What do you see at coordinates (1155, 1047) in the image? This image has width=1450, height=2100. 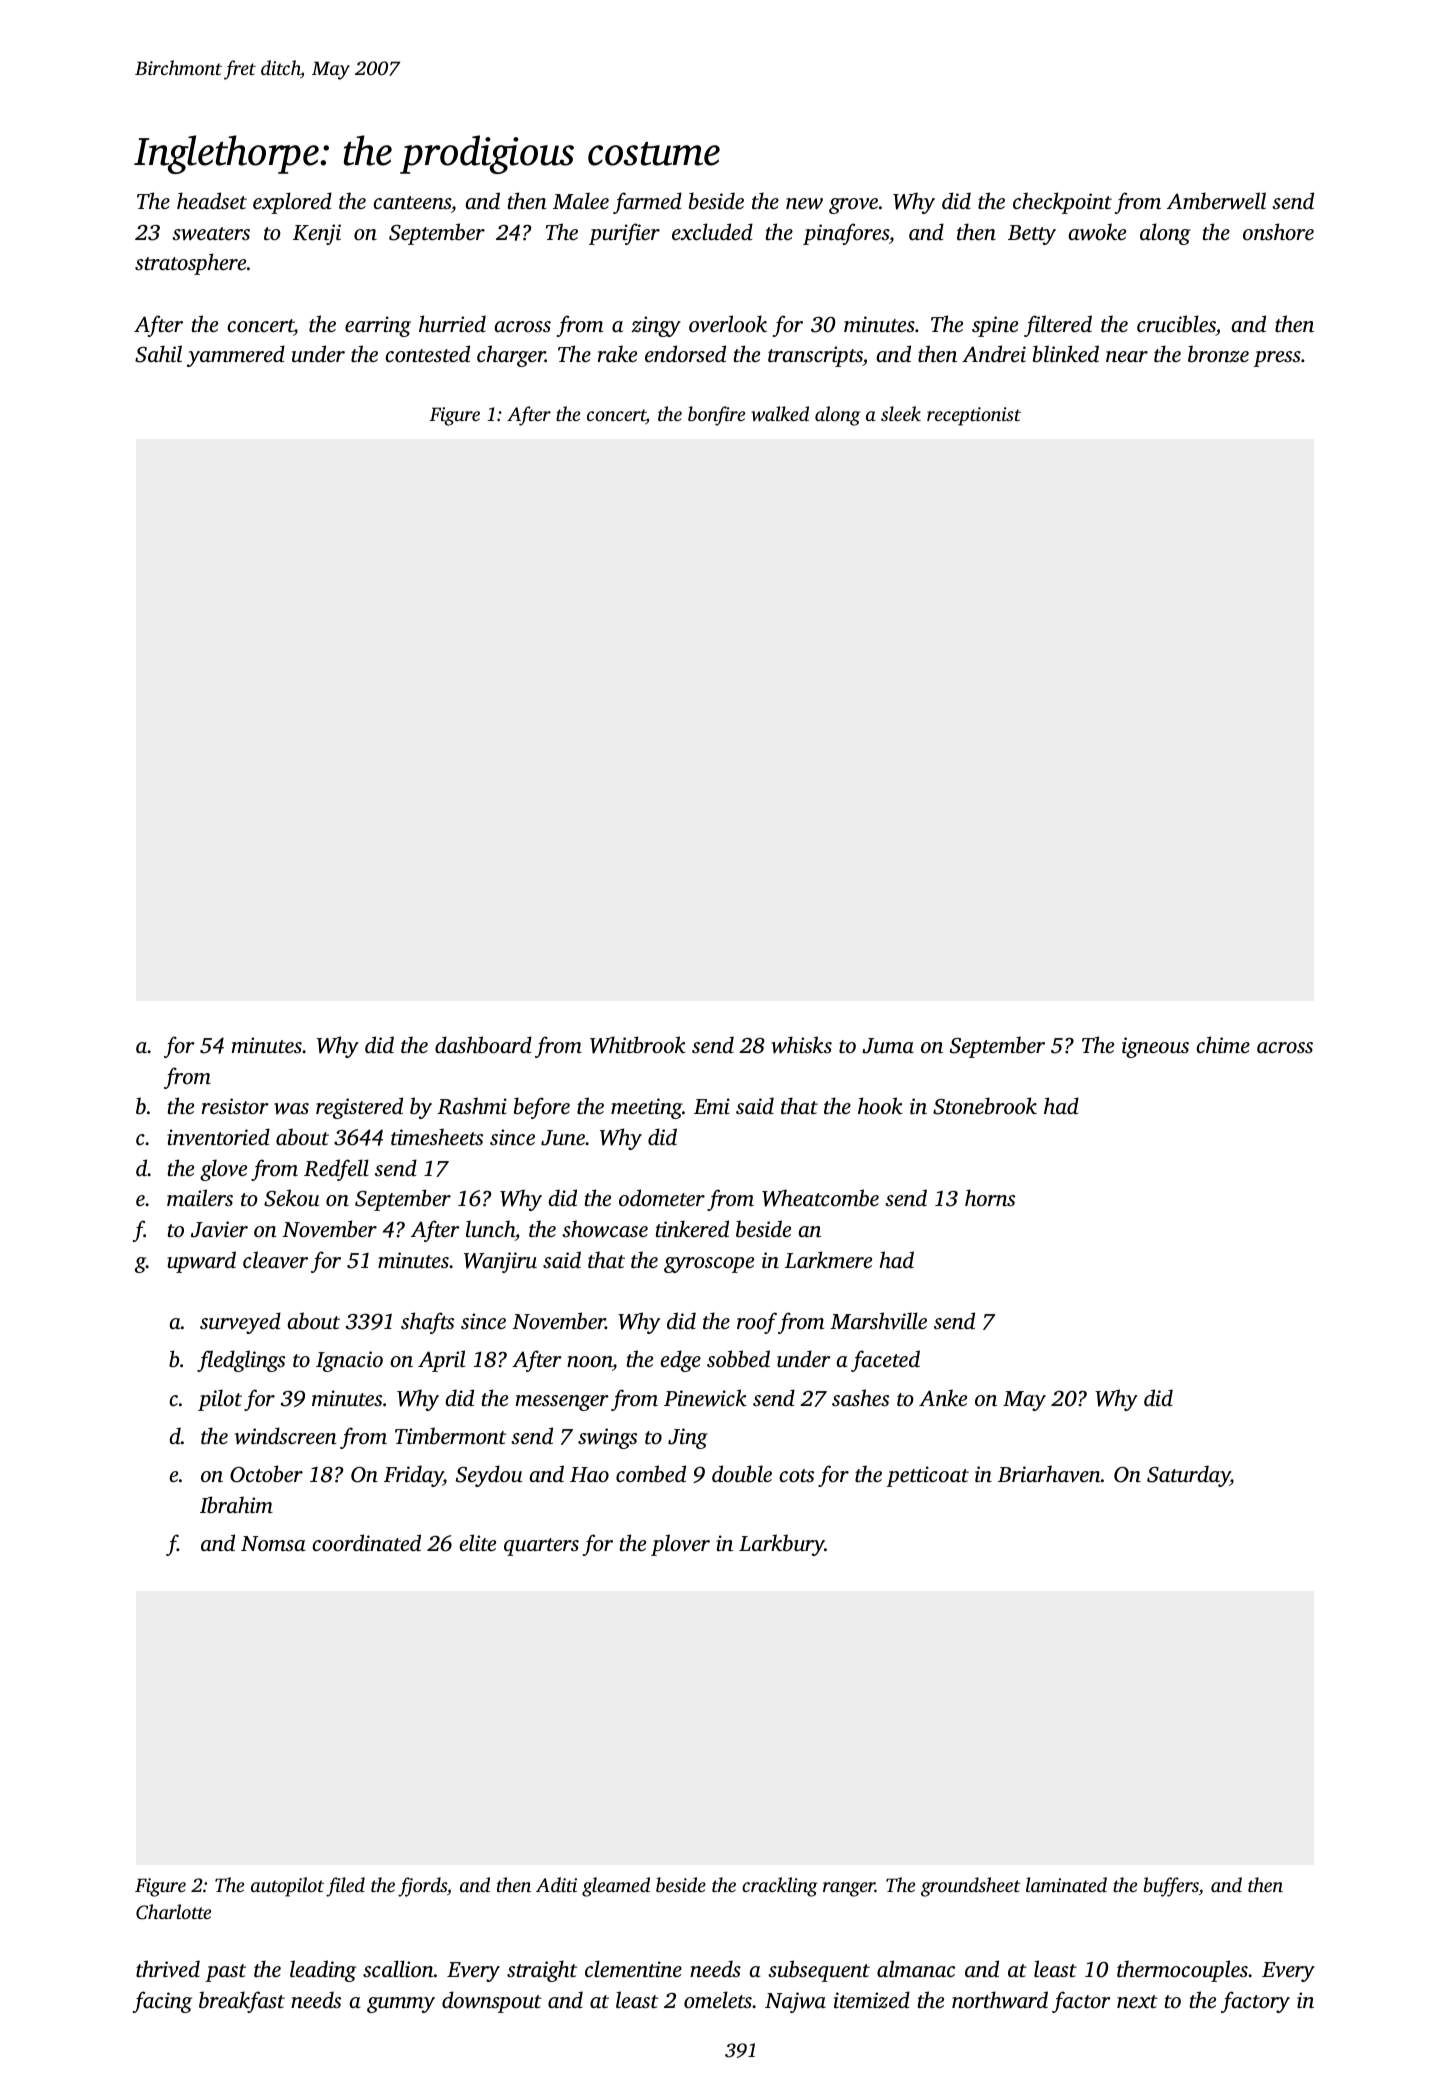 I see `igneous` at bounding box center [1155, 1047].
